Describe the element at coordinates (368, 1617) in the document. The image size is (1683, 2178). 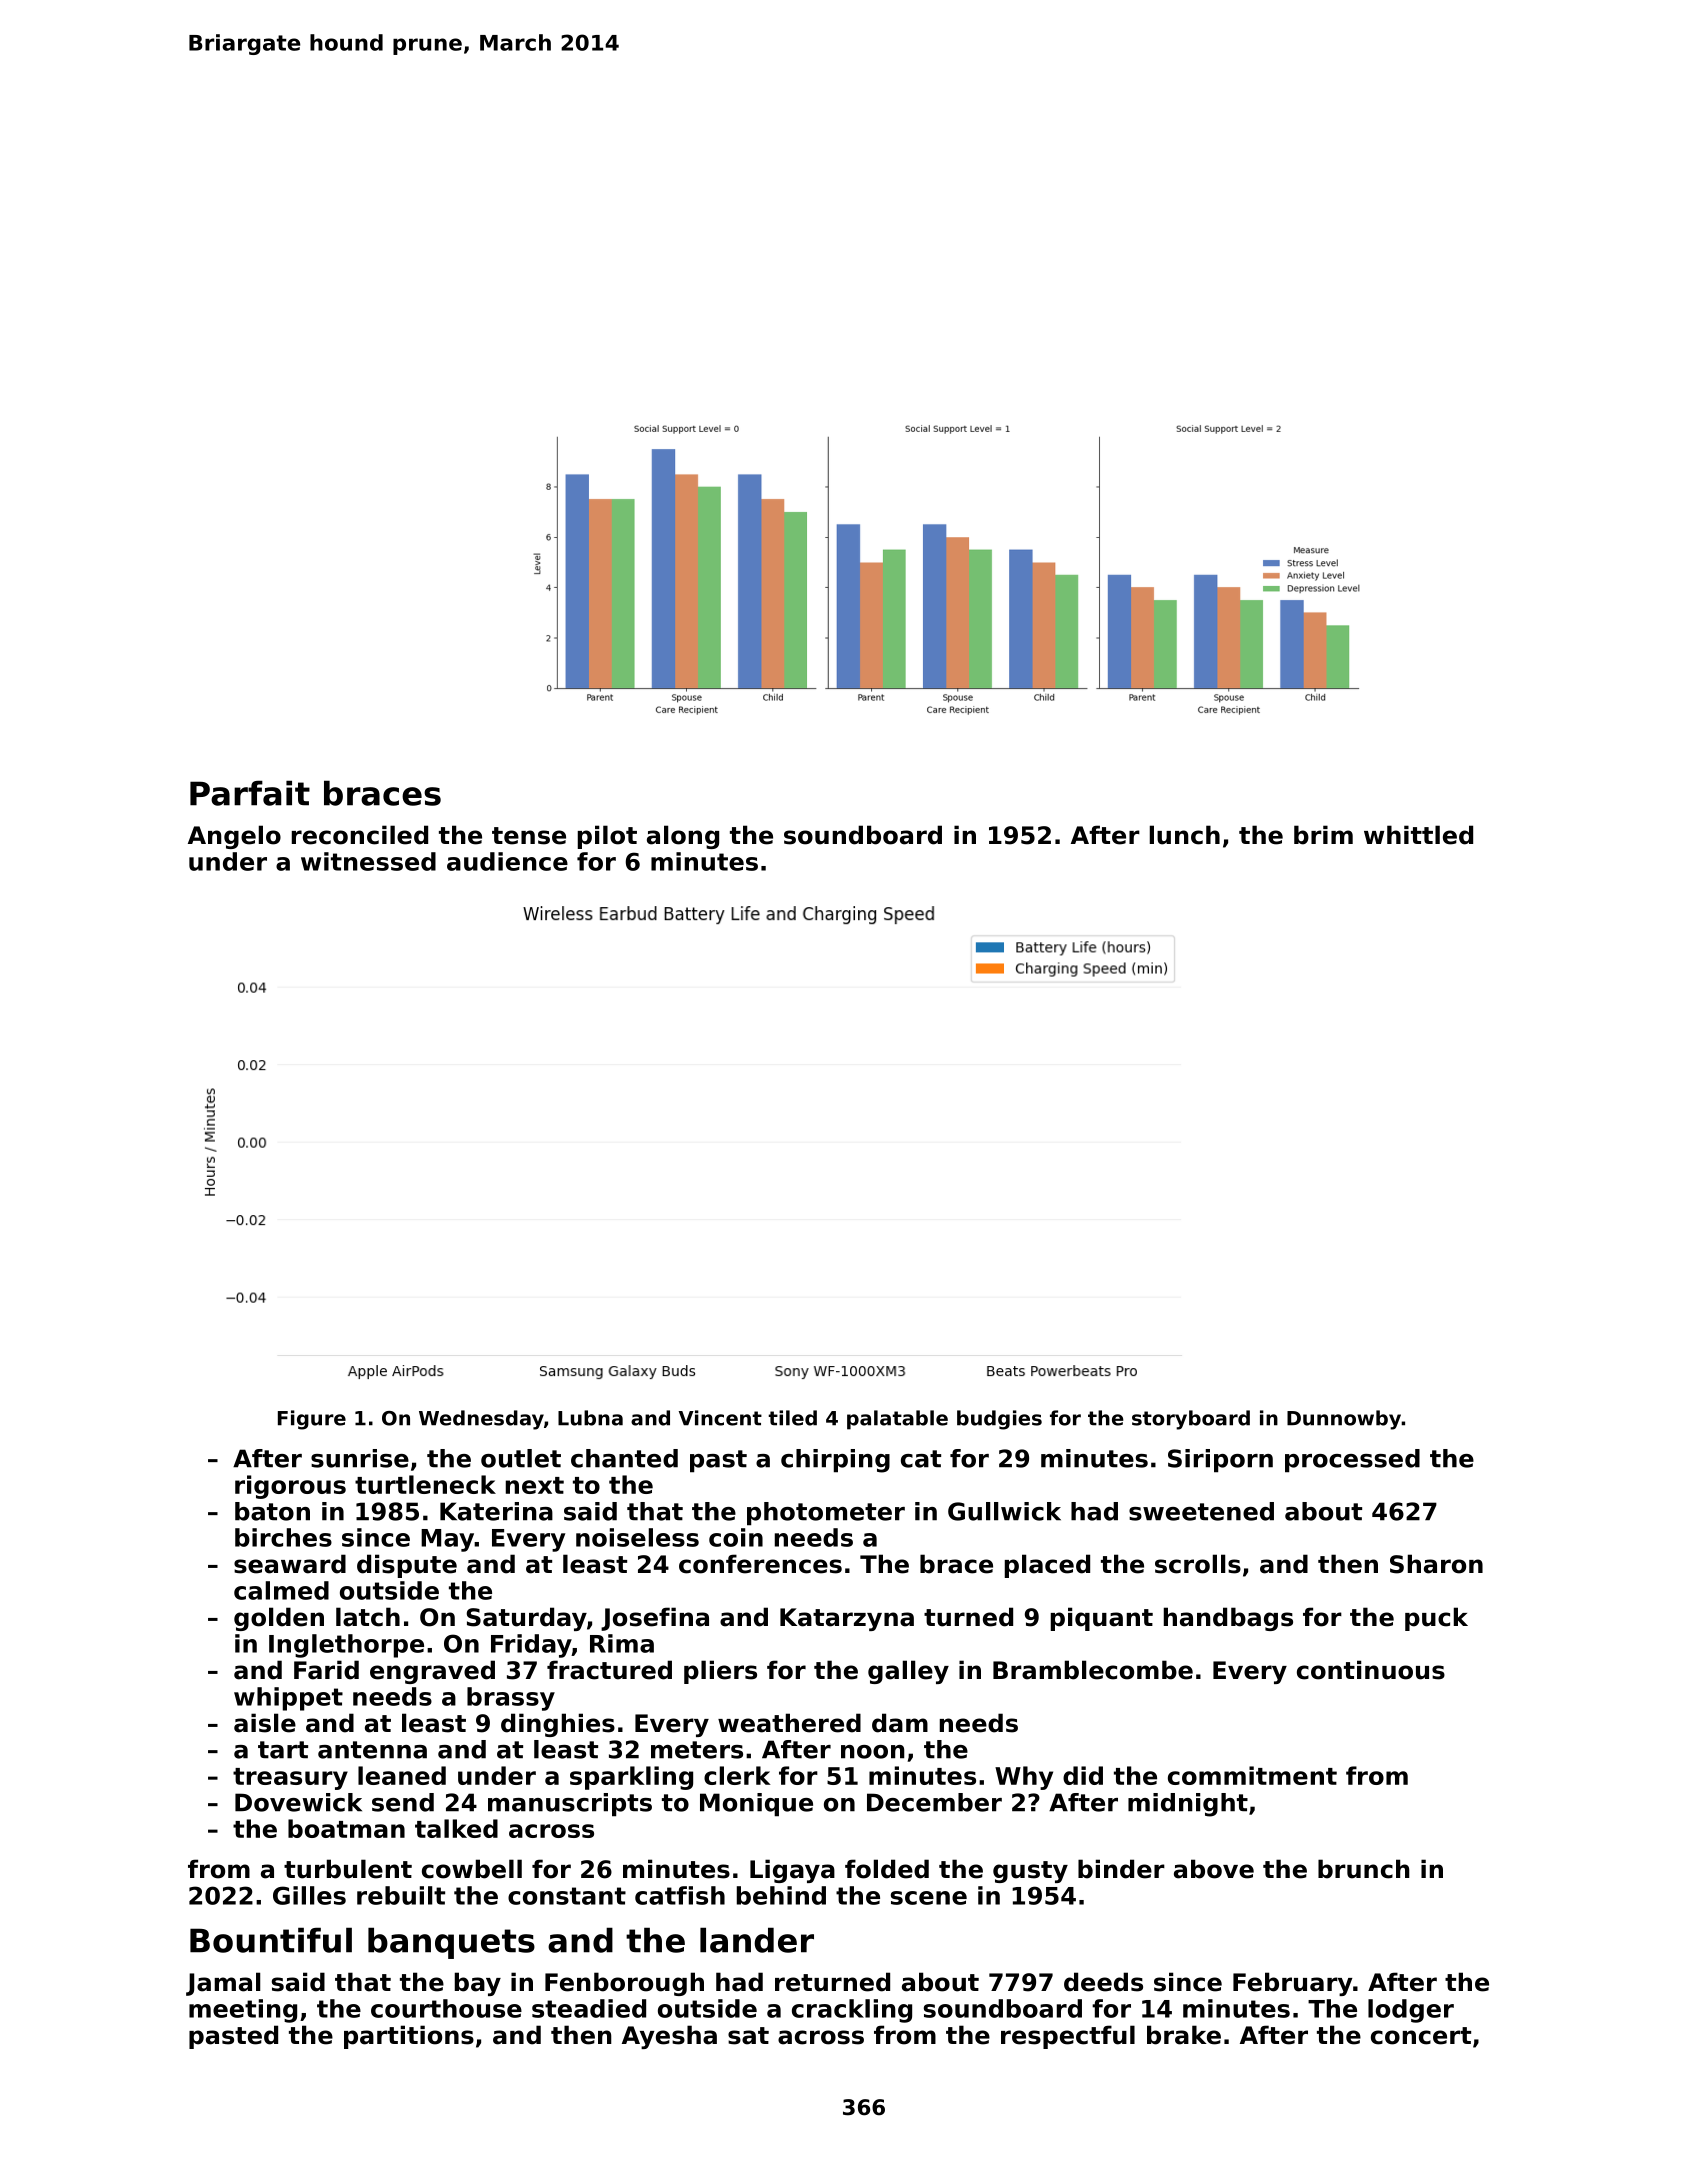
I see `latch` at that location.
